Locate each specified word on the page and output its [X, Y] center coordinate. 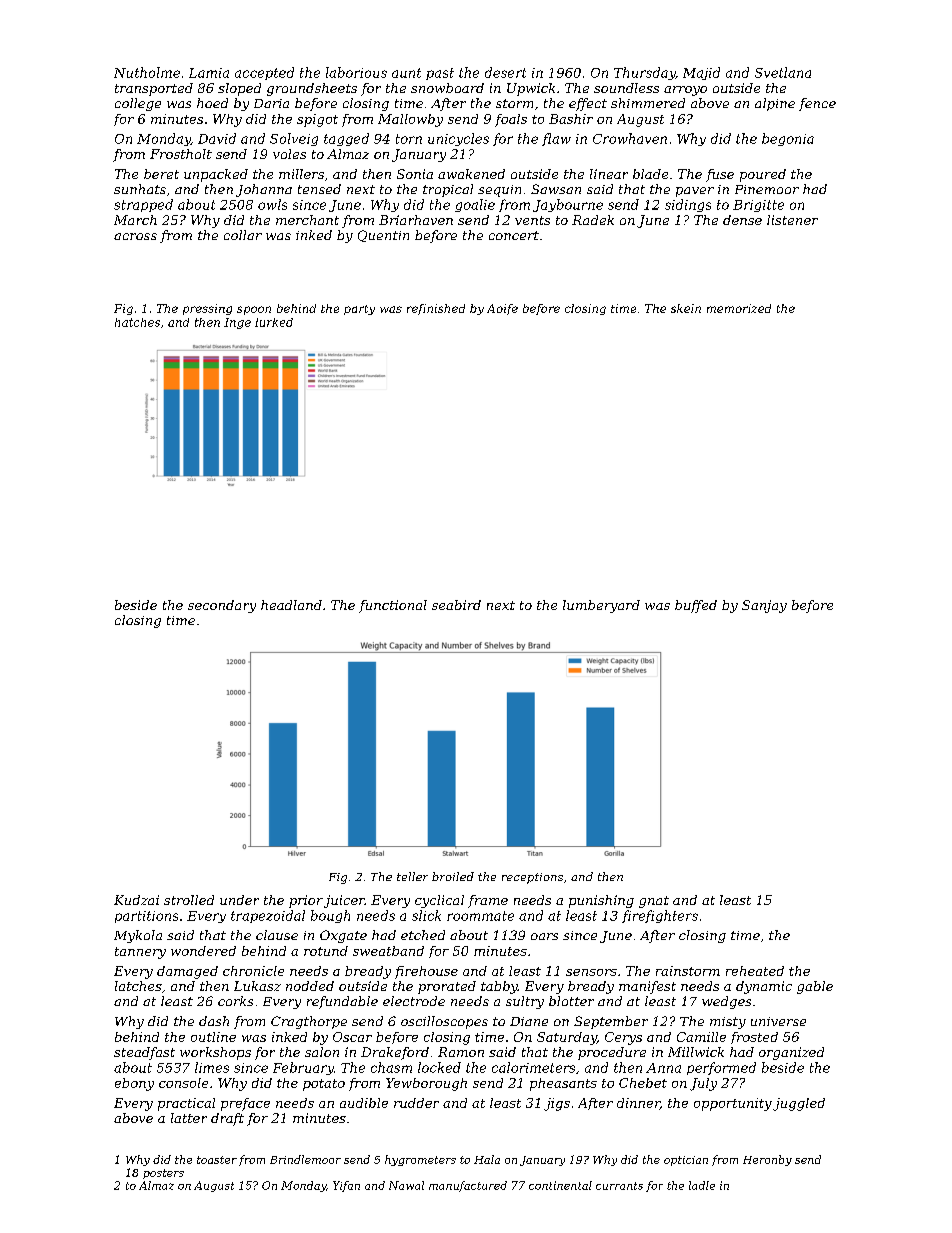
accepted [264, 73]
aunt [406, 73]
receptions [532, 878]
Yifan [346, 1186]
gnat [654, 902]
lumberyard [601, 606]
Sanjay [764, 606]
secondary [222, 606]
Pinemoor [767, 189]
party [359, 310]
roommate [480, 916]
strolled [189, 900]
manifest [647, 987]
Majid [701, 73]
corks [235, 1001]
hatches [137, 322]
